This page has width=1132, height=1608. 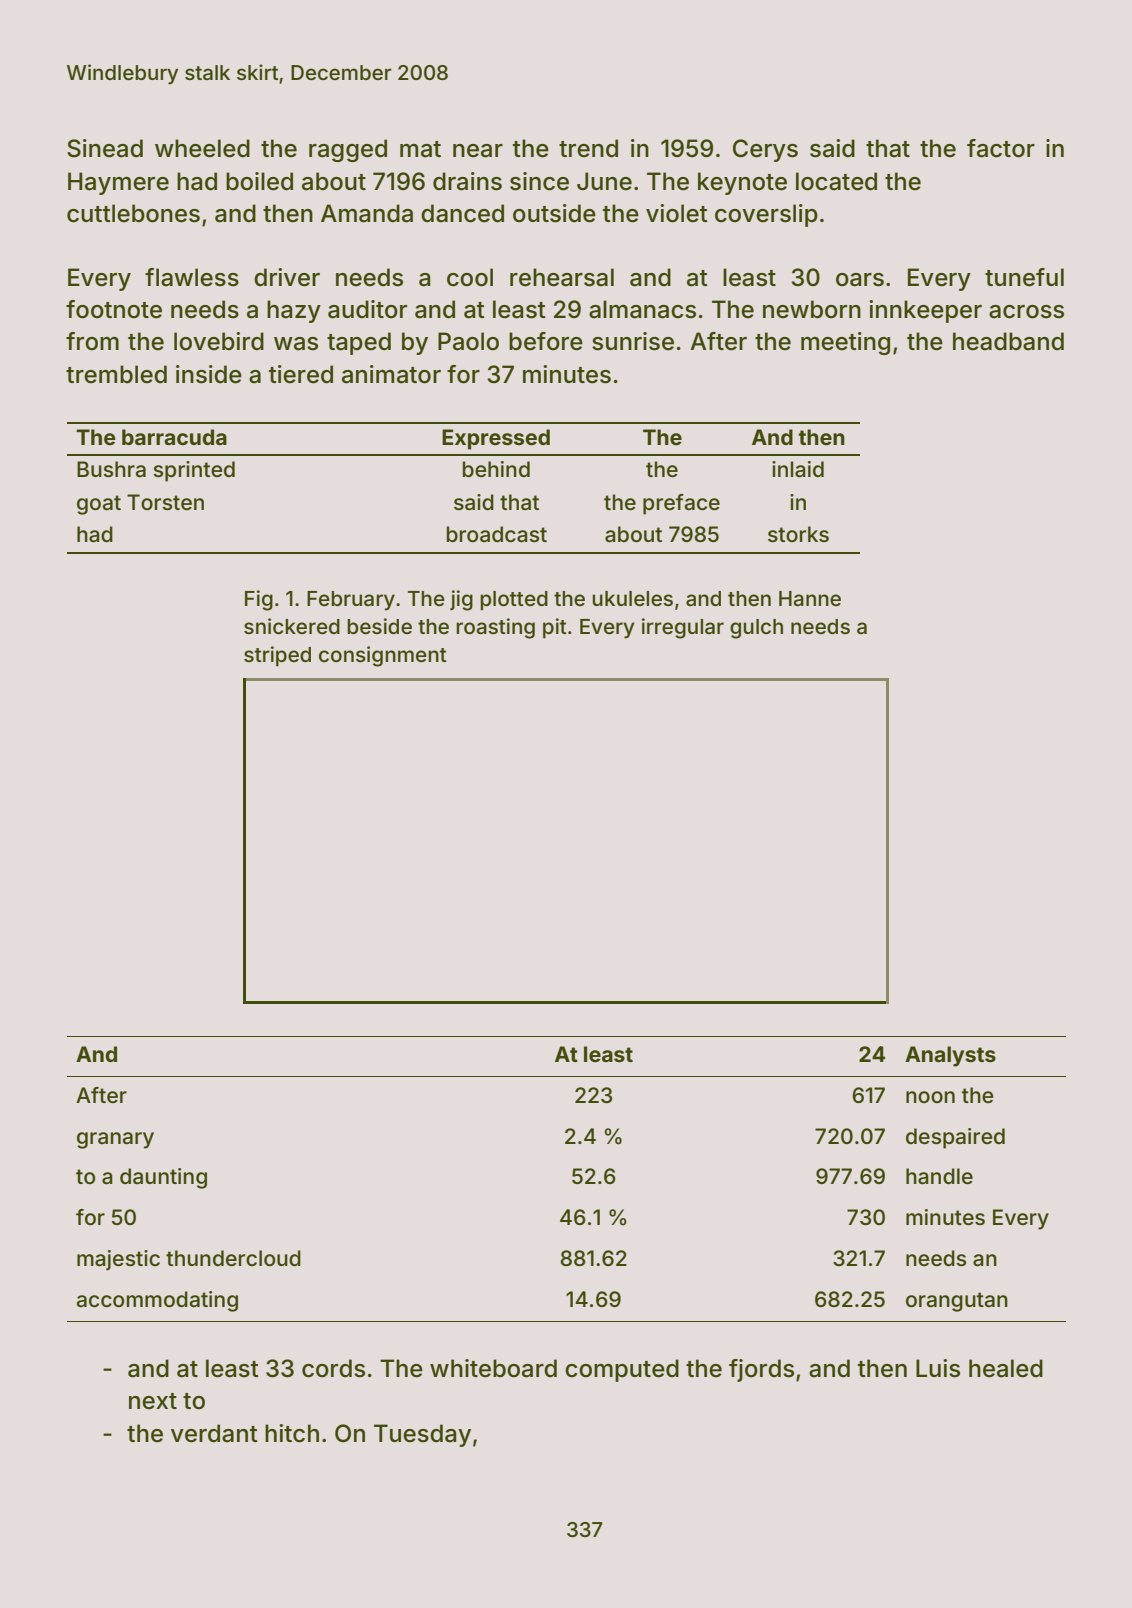 What do you see at coordinates (292, 1433) in the page?
I see `hitch` at bounding box center [292, 1433].
